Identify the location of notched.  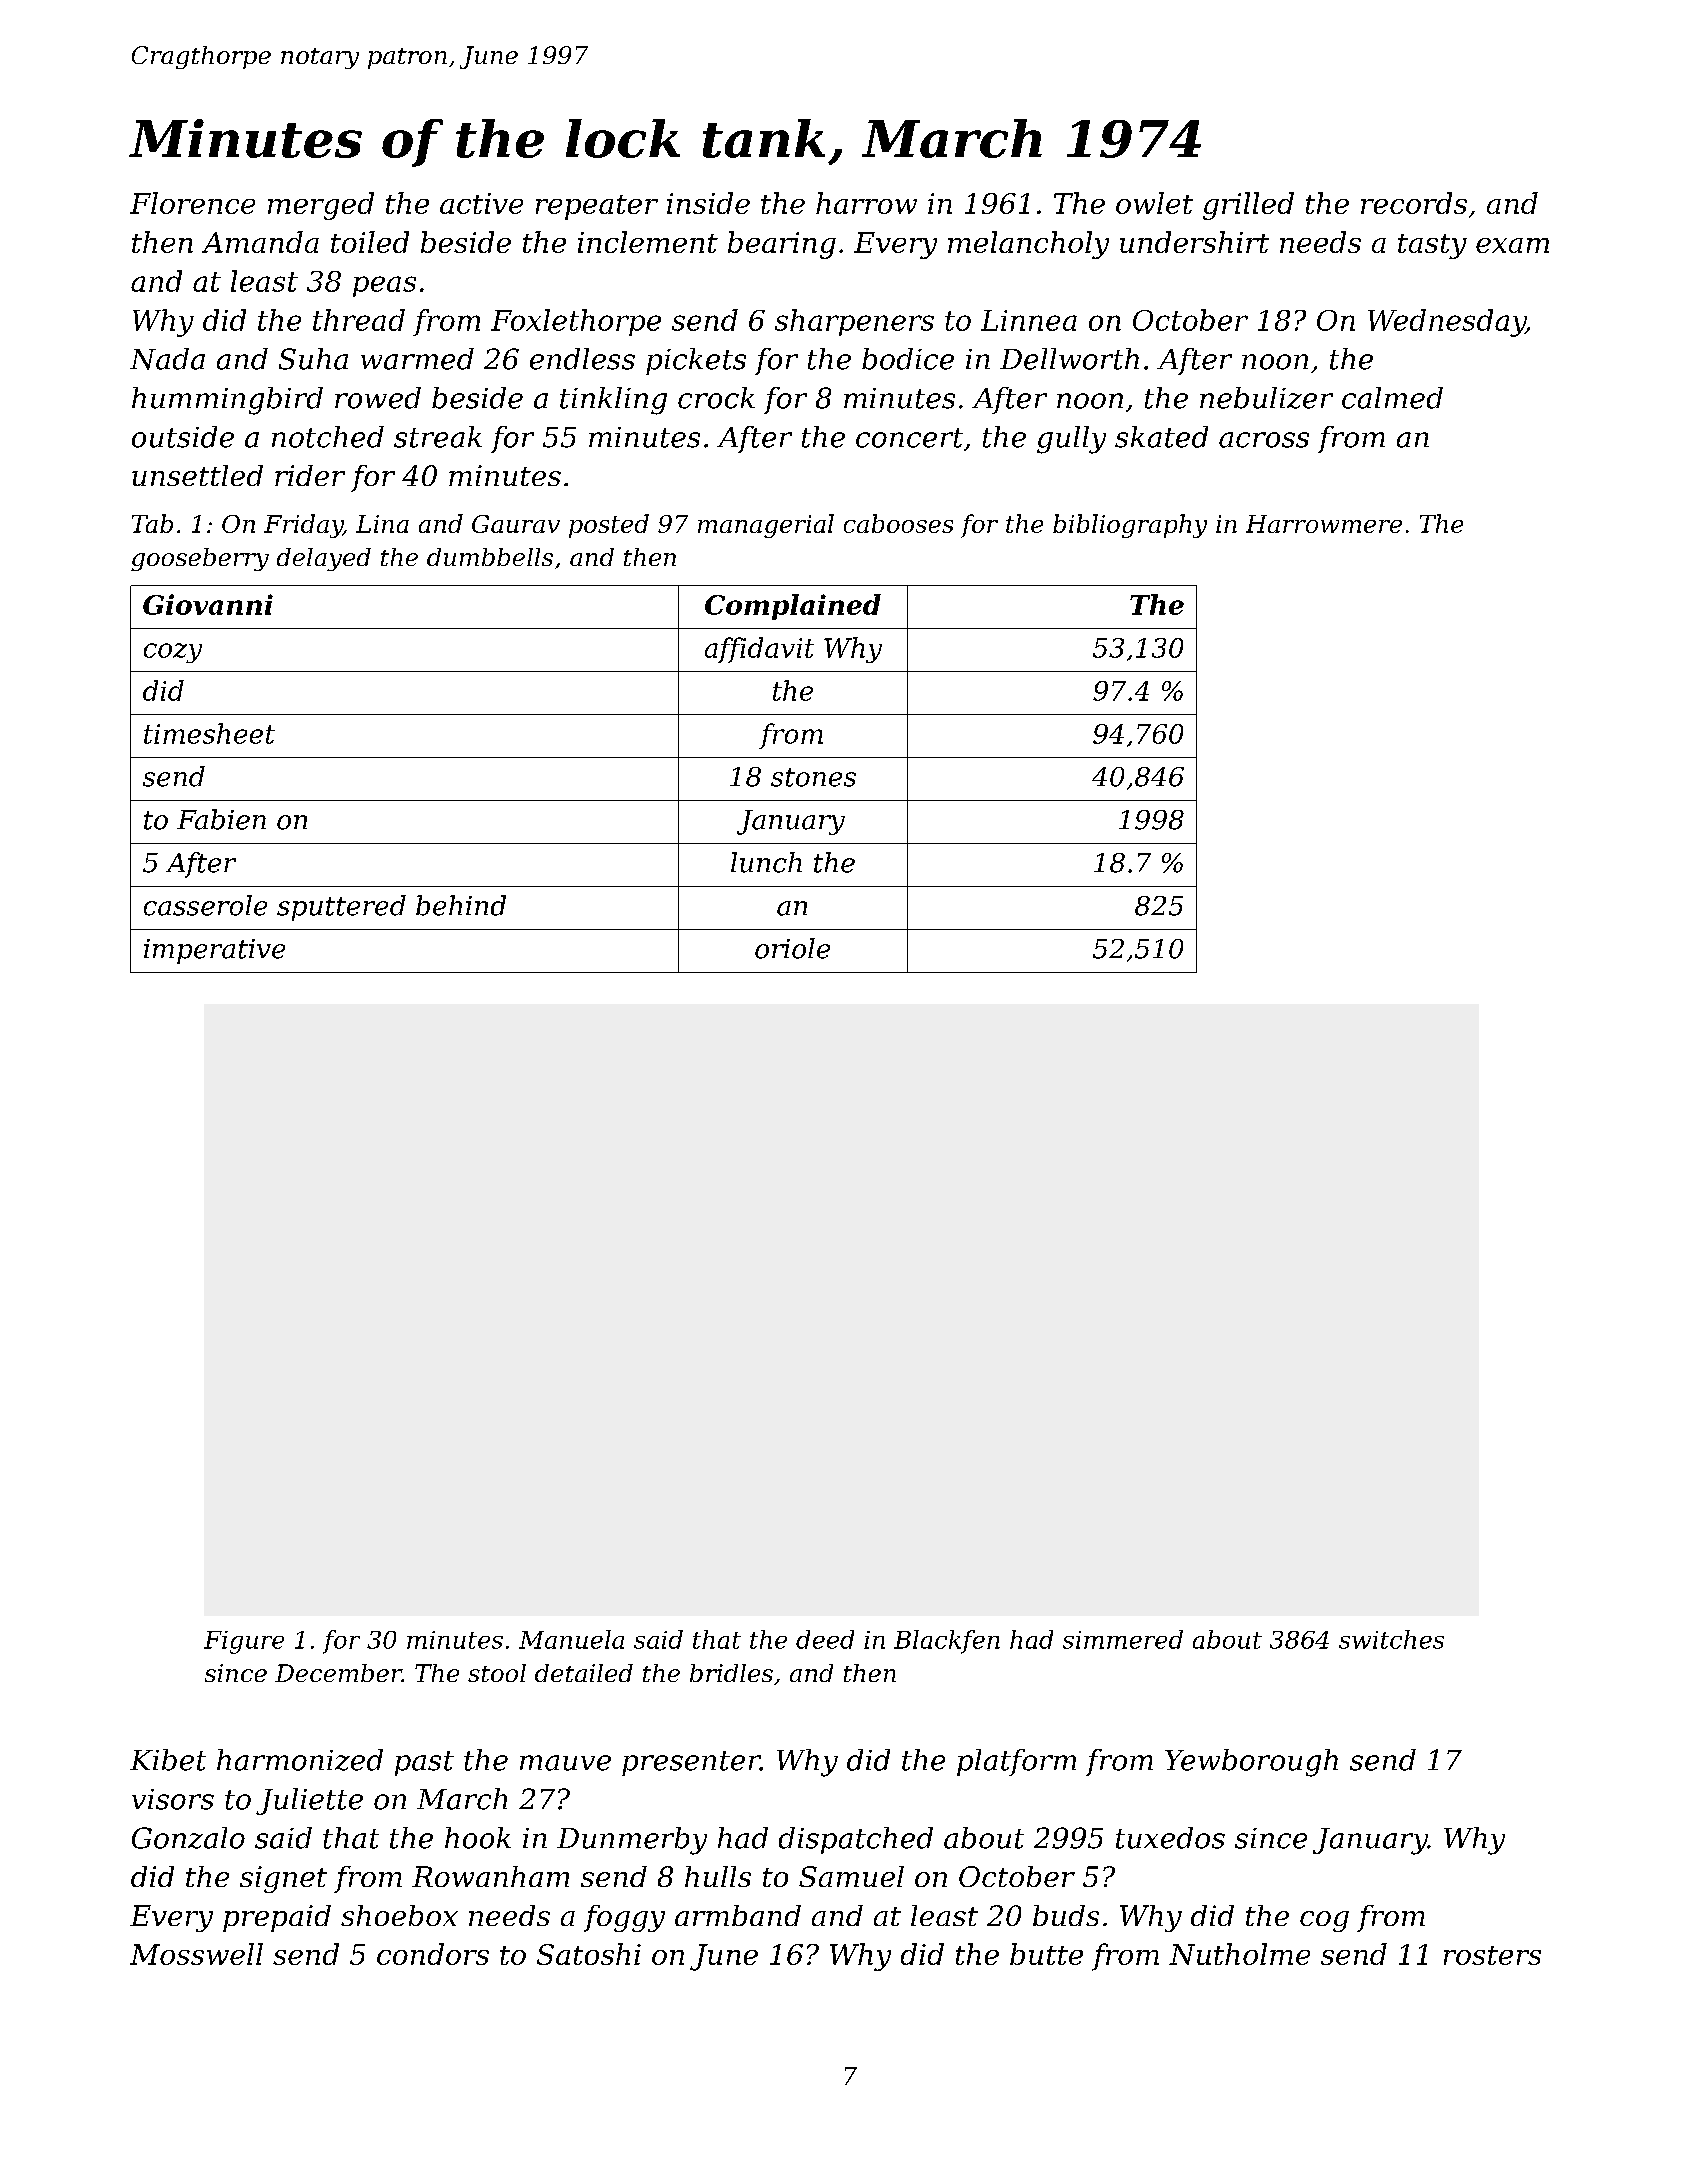
(328, 437).
